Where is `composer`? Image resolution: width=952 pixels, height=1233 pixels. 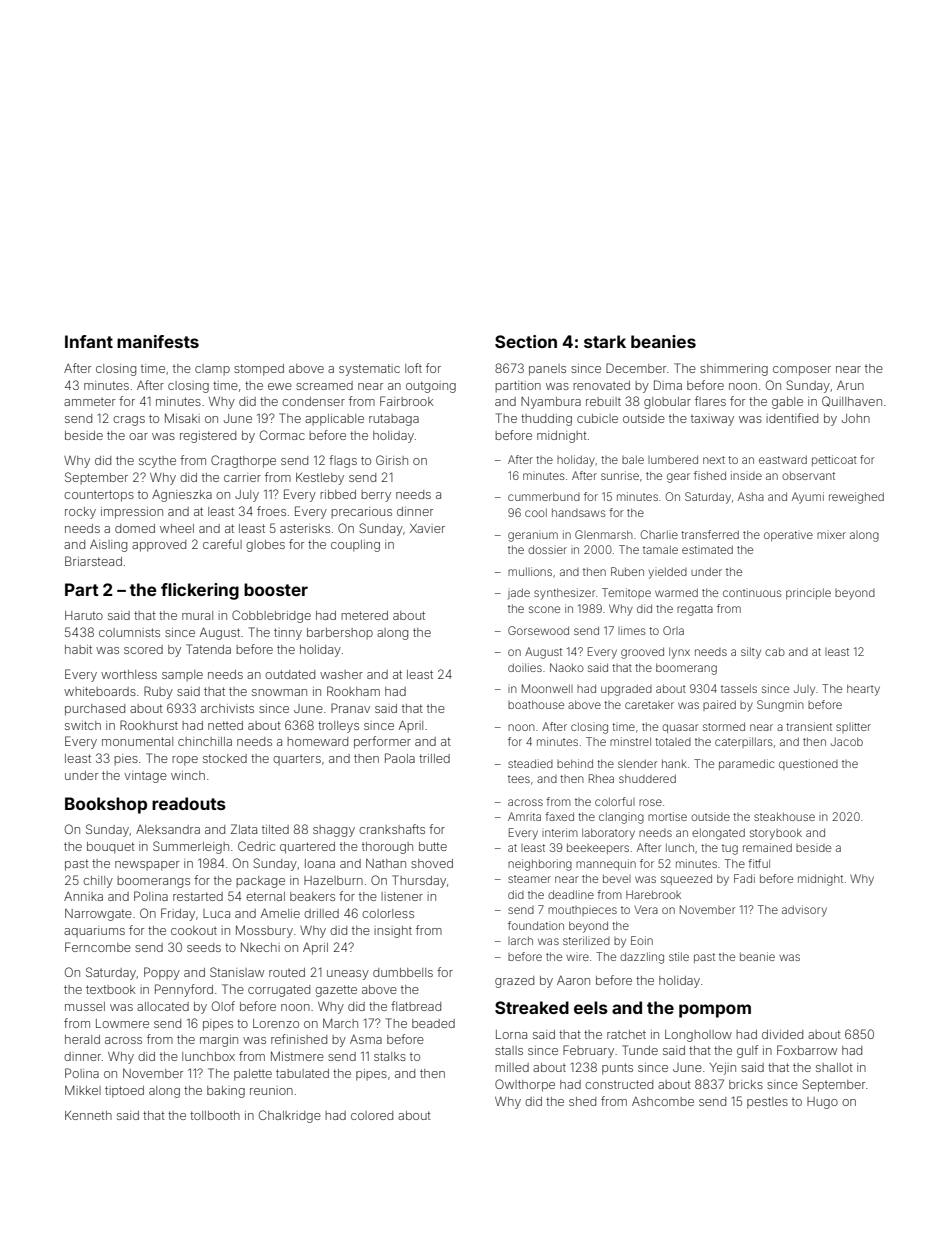
composer is located at coordinates (802, 371).
